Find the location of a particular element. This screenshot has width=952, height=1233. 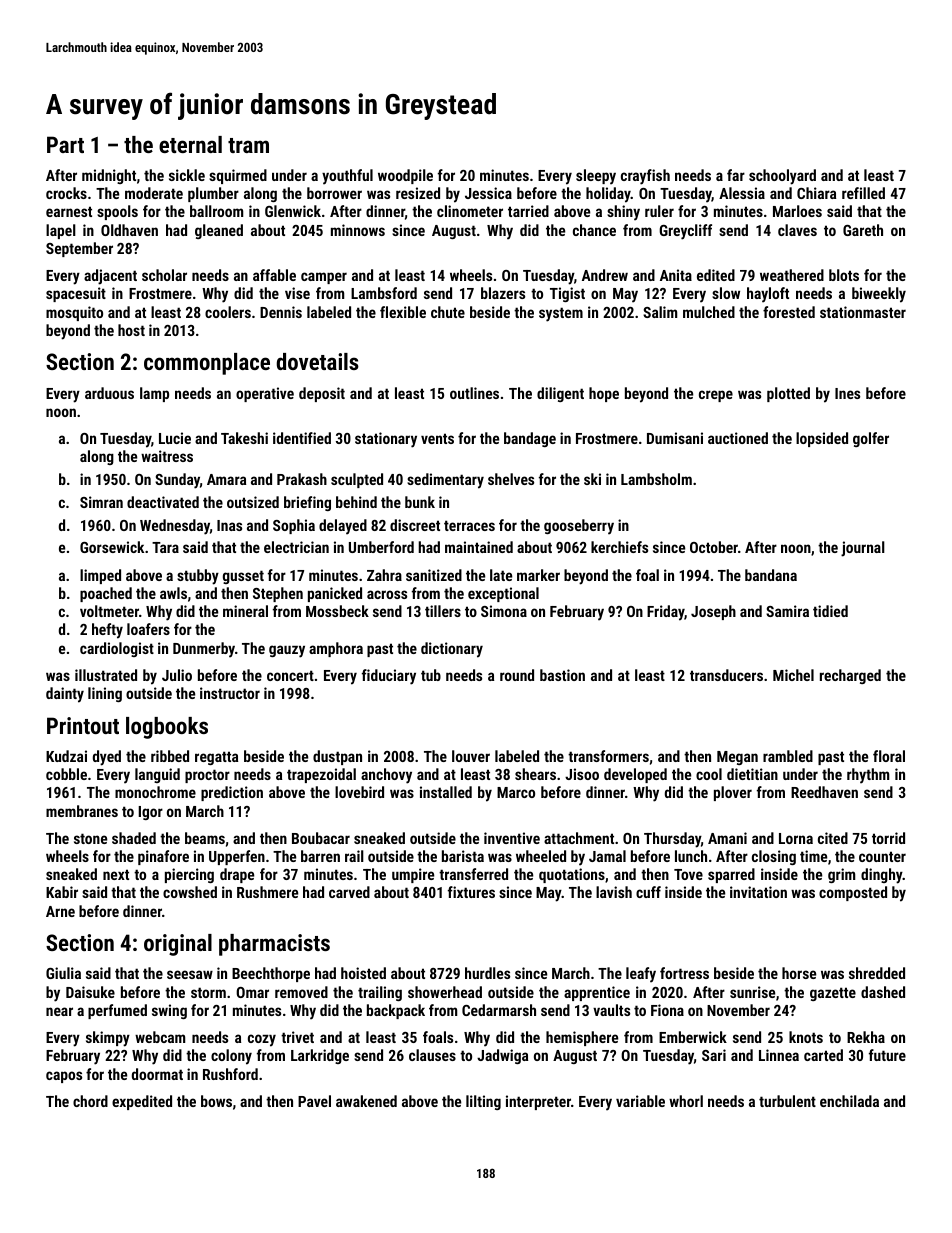

whorl is located at coordinates (686, 1101).
